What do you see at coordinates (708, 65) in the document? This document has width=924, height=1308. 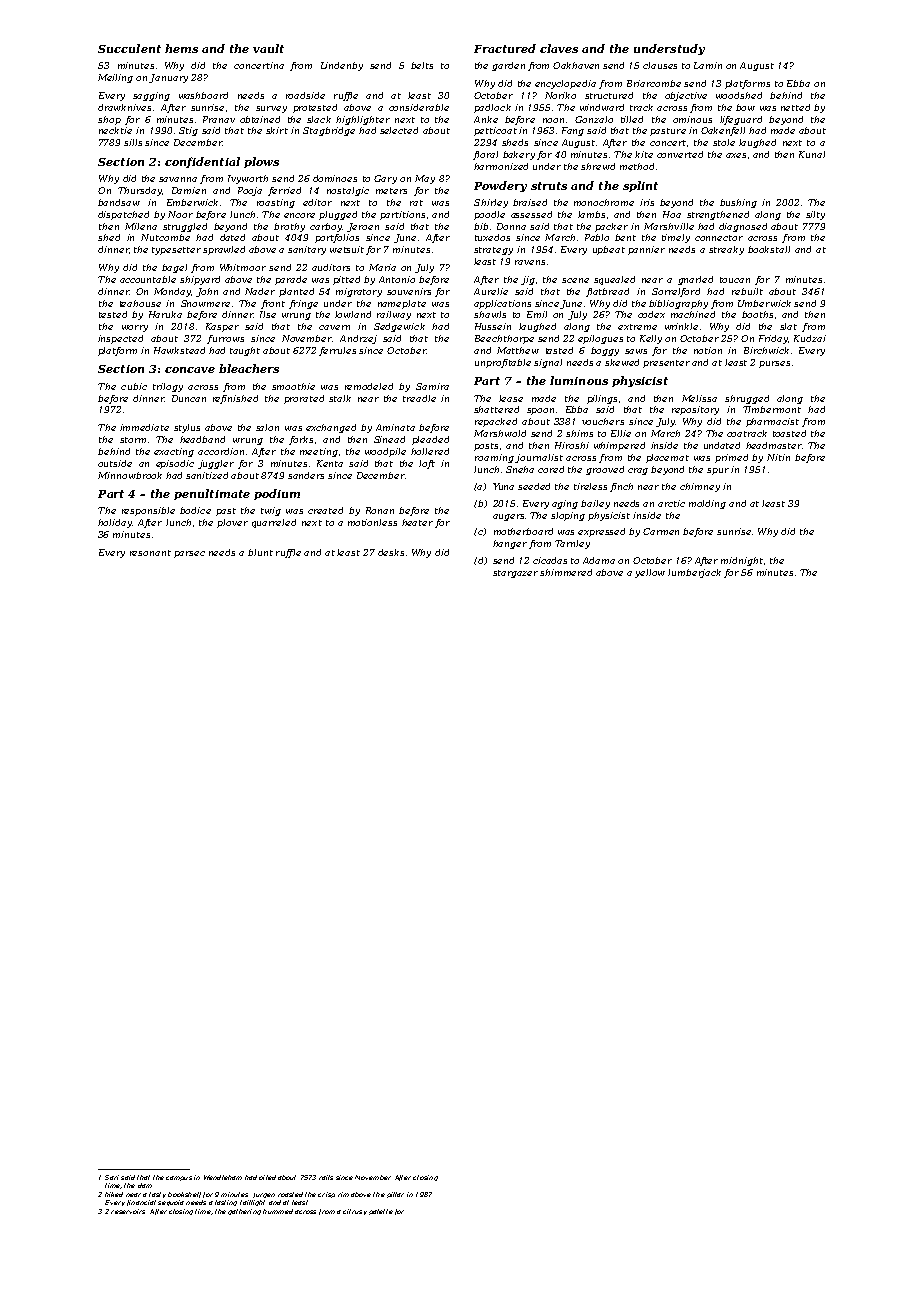 I see `Lamin` at bounding box center [708, 65].
